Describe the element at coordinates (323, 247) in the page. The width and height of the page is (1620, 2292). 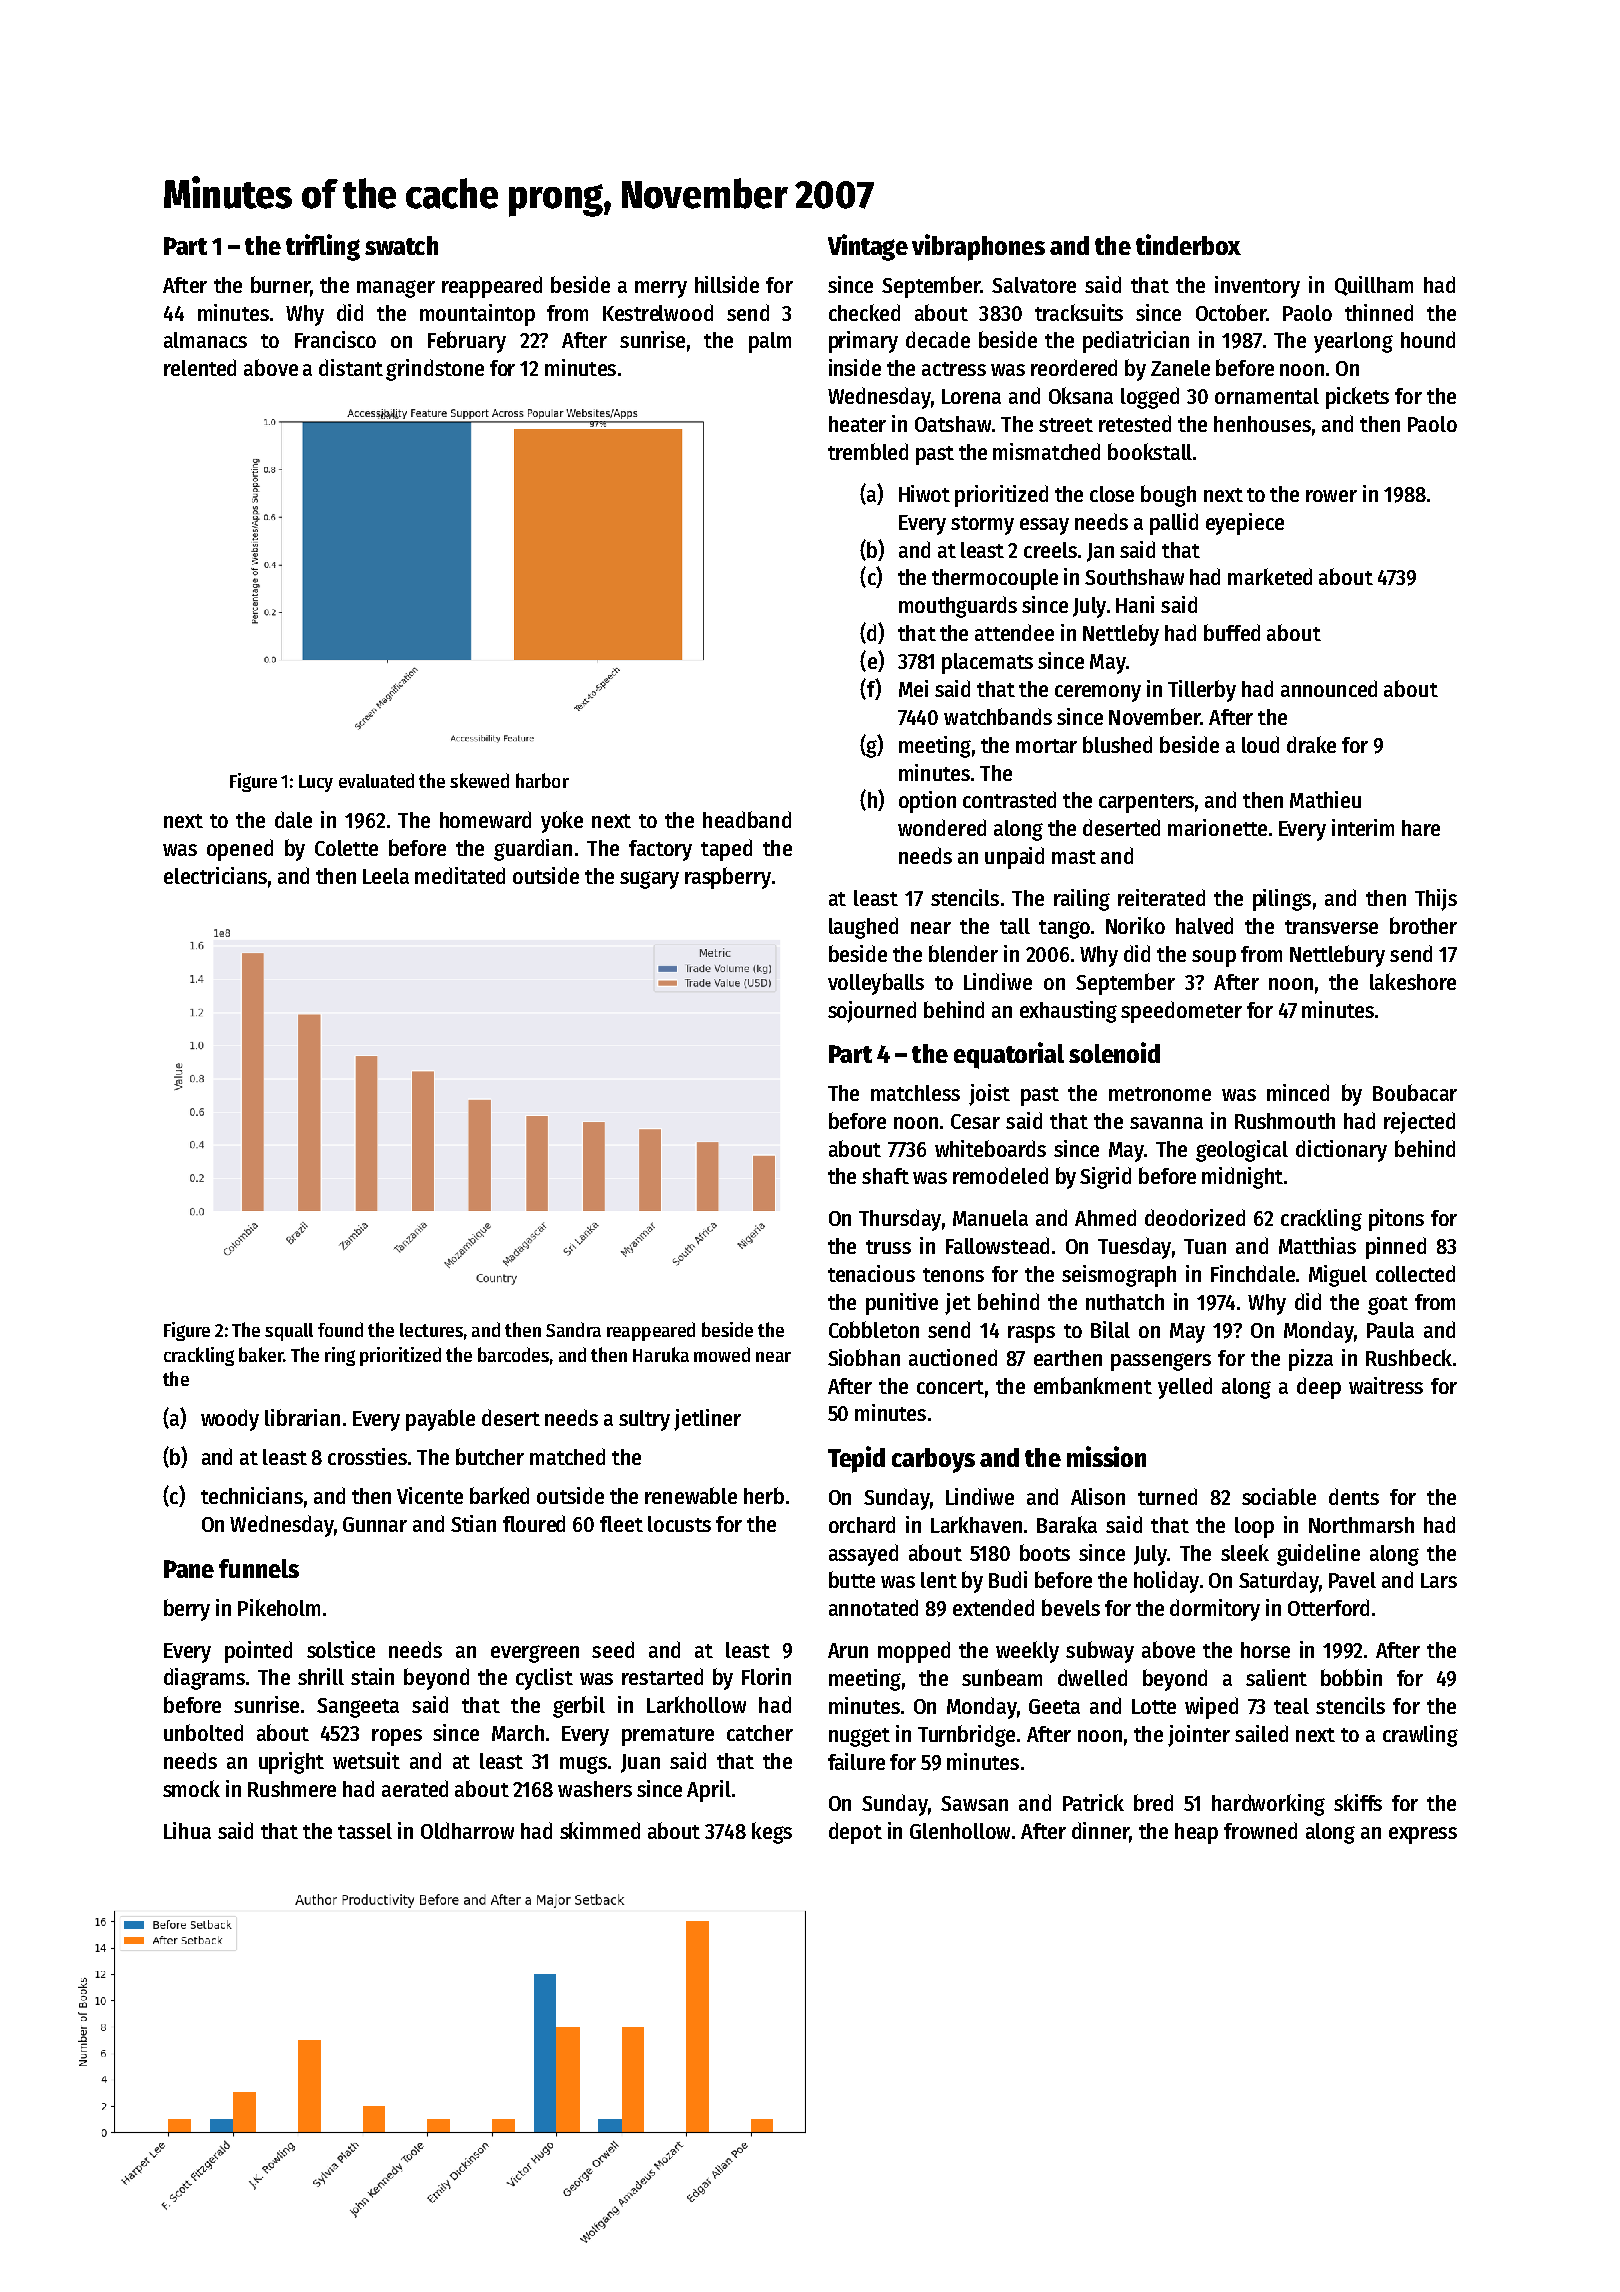
I see `trifling` at that location.
